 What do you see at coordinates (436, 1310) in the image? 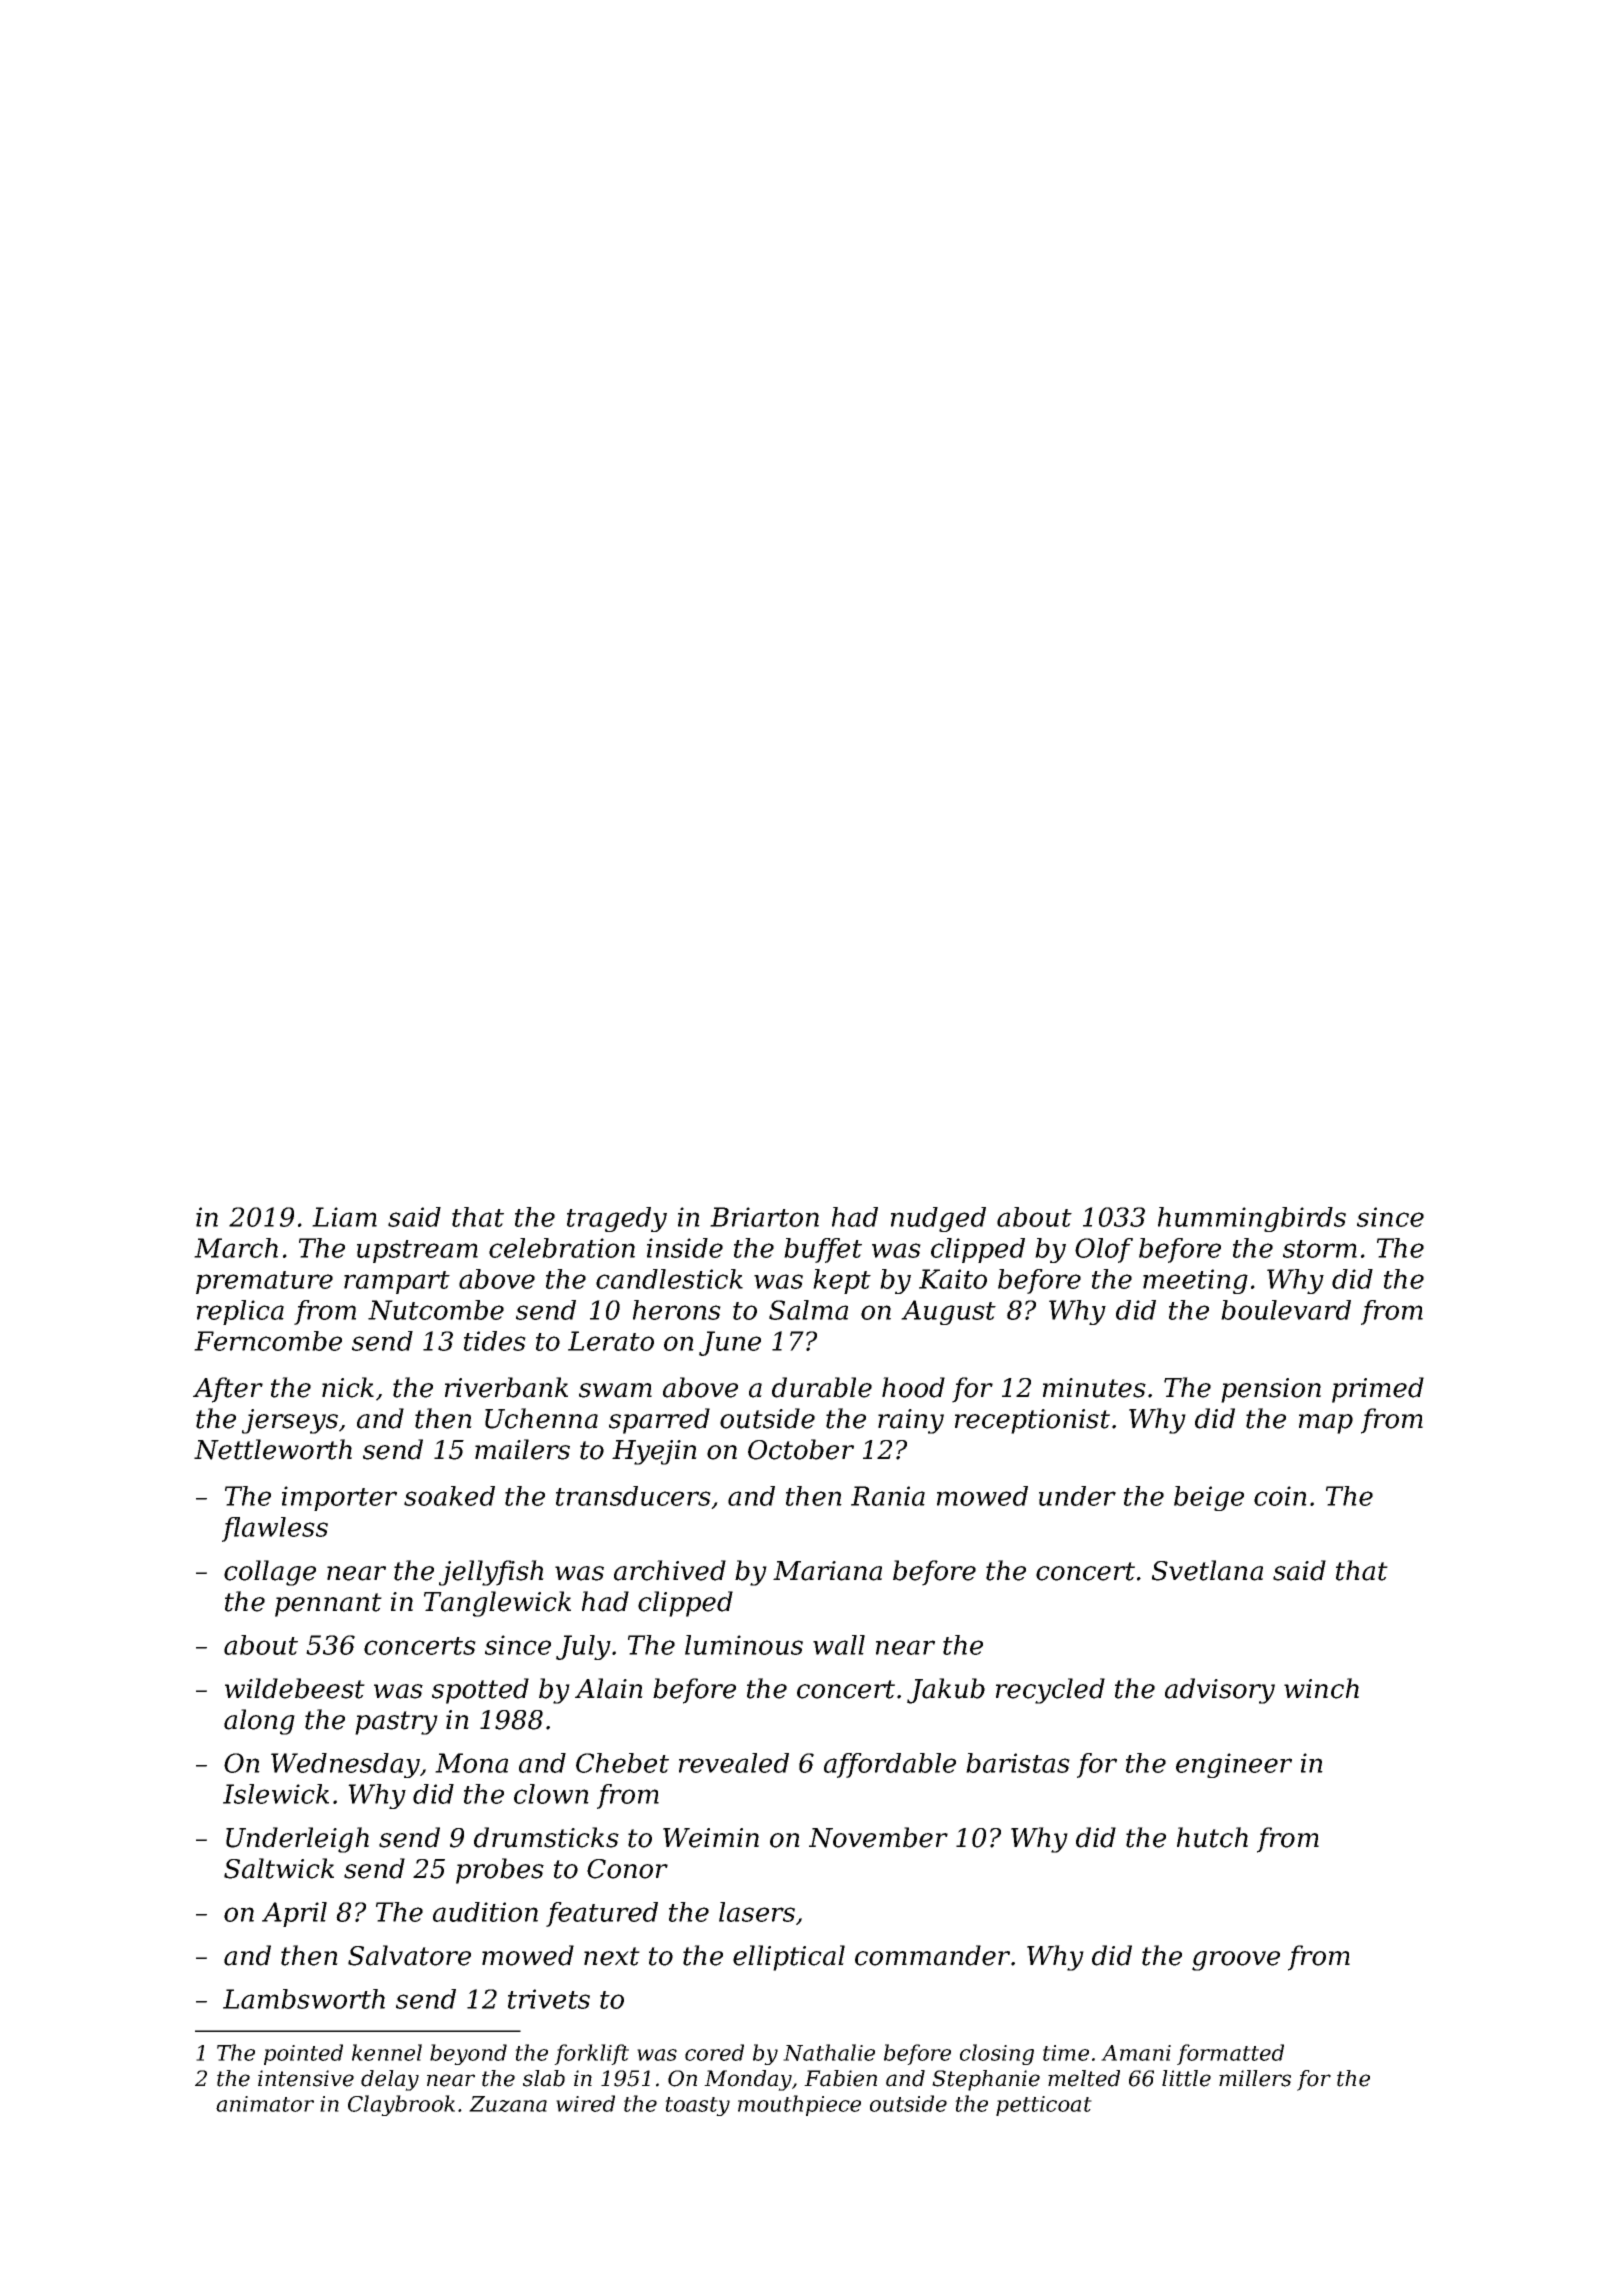
I see `Nutcombe` at bounding box center [436, 1310].
